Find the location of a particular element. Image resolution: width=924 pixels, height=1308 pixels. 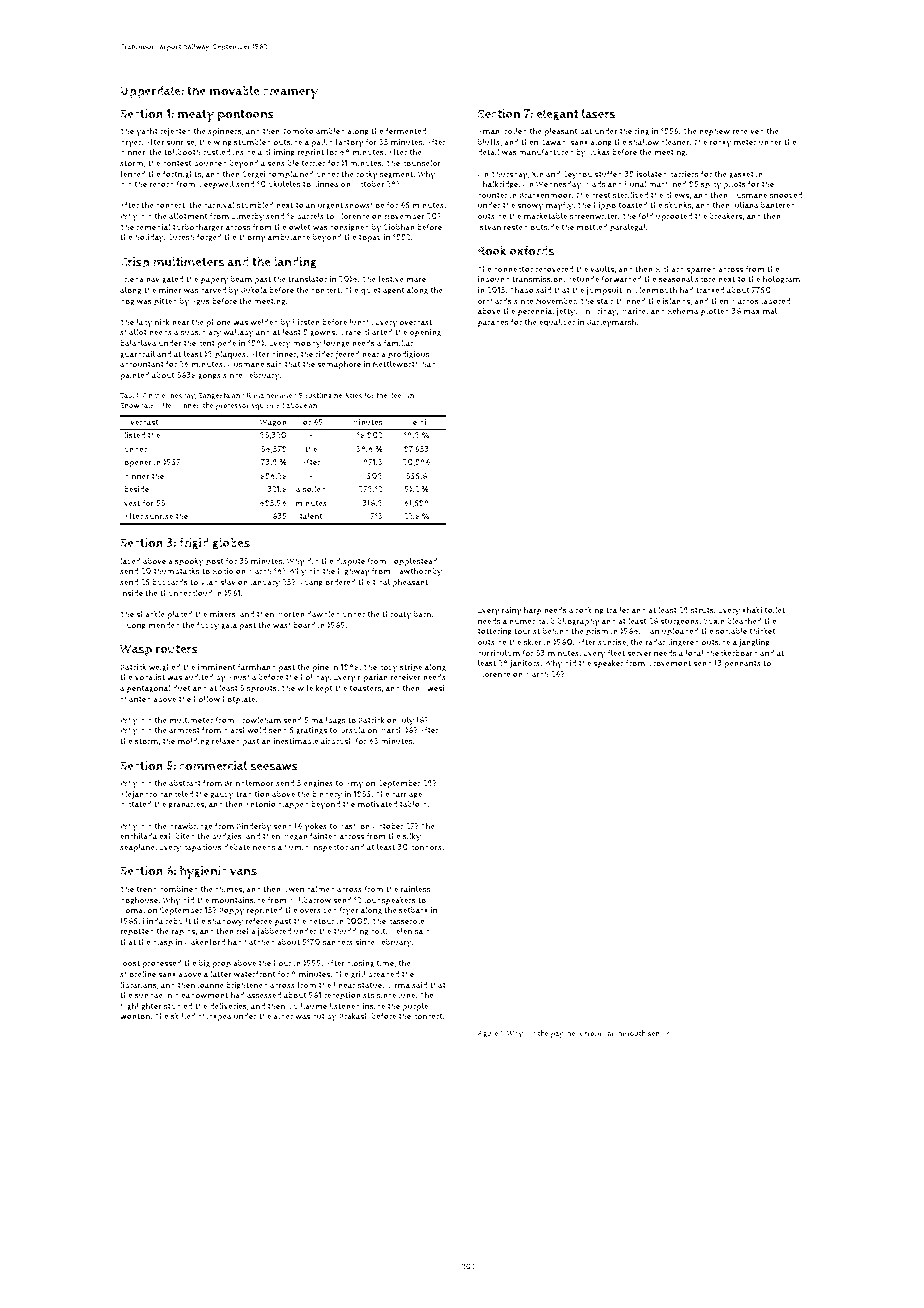

Larchmouth is located at coordinates (625, 1033).
